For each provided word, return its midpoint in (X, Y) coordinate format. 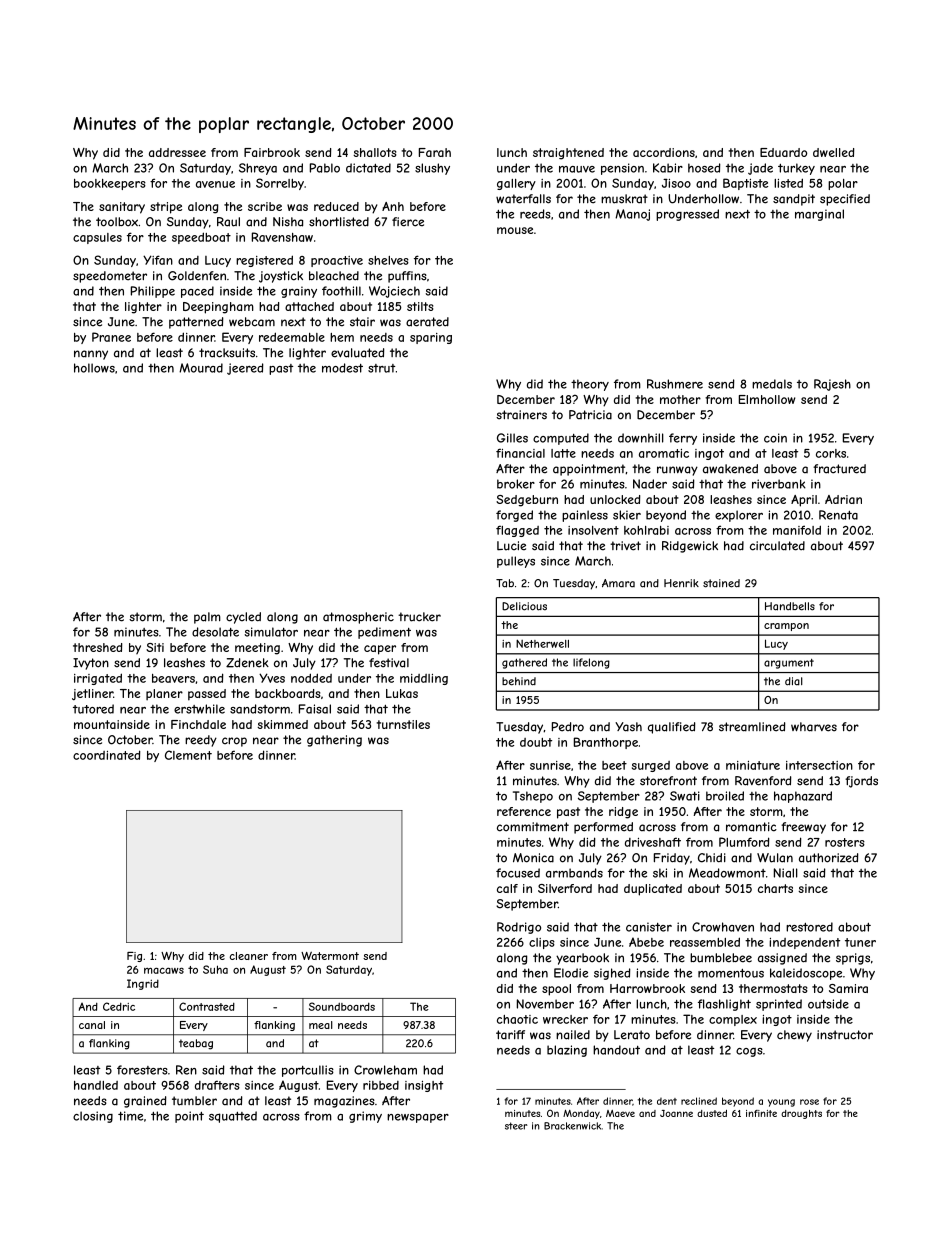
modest (342, 368)
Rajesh (832, 385)
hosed (704, 168)
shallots (374, 152)
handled (96, 1085)
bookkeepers (110, 184)
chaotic (517, 1019)
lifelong (591, 663)
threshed (97, 647)
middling (424, 679)
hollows (94, 368)
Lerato (632, 1035)
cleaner (249, 956)
